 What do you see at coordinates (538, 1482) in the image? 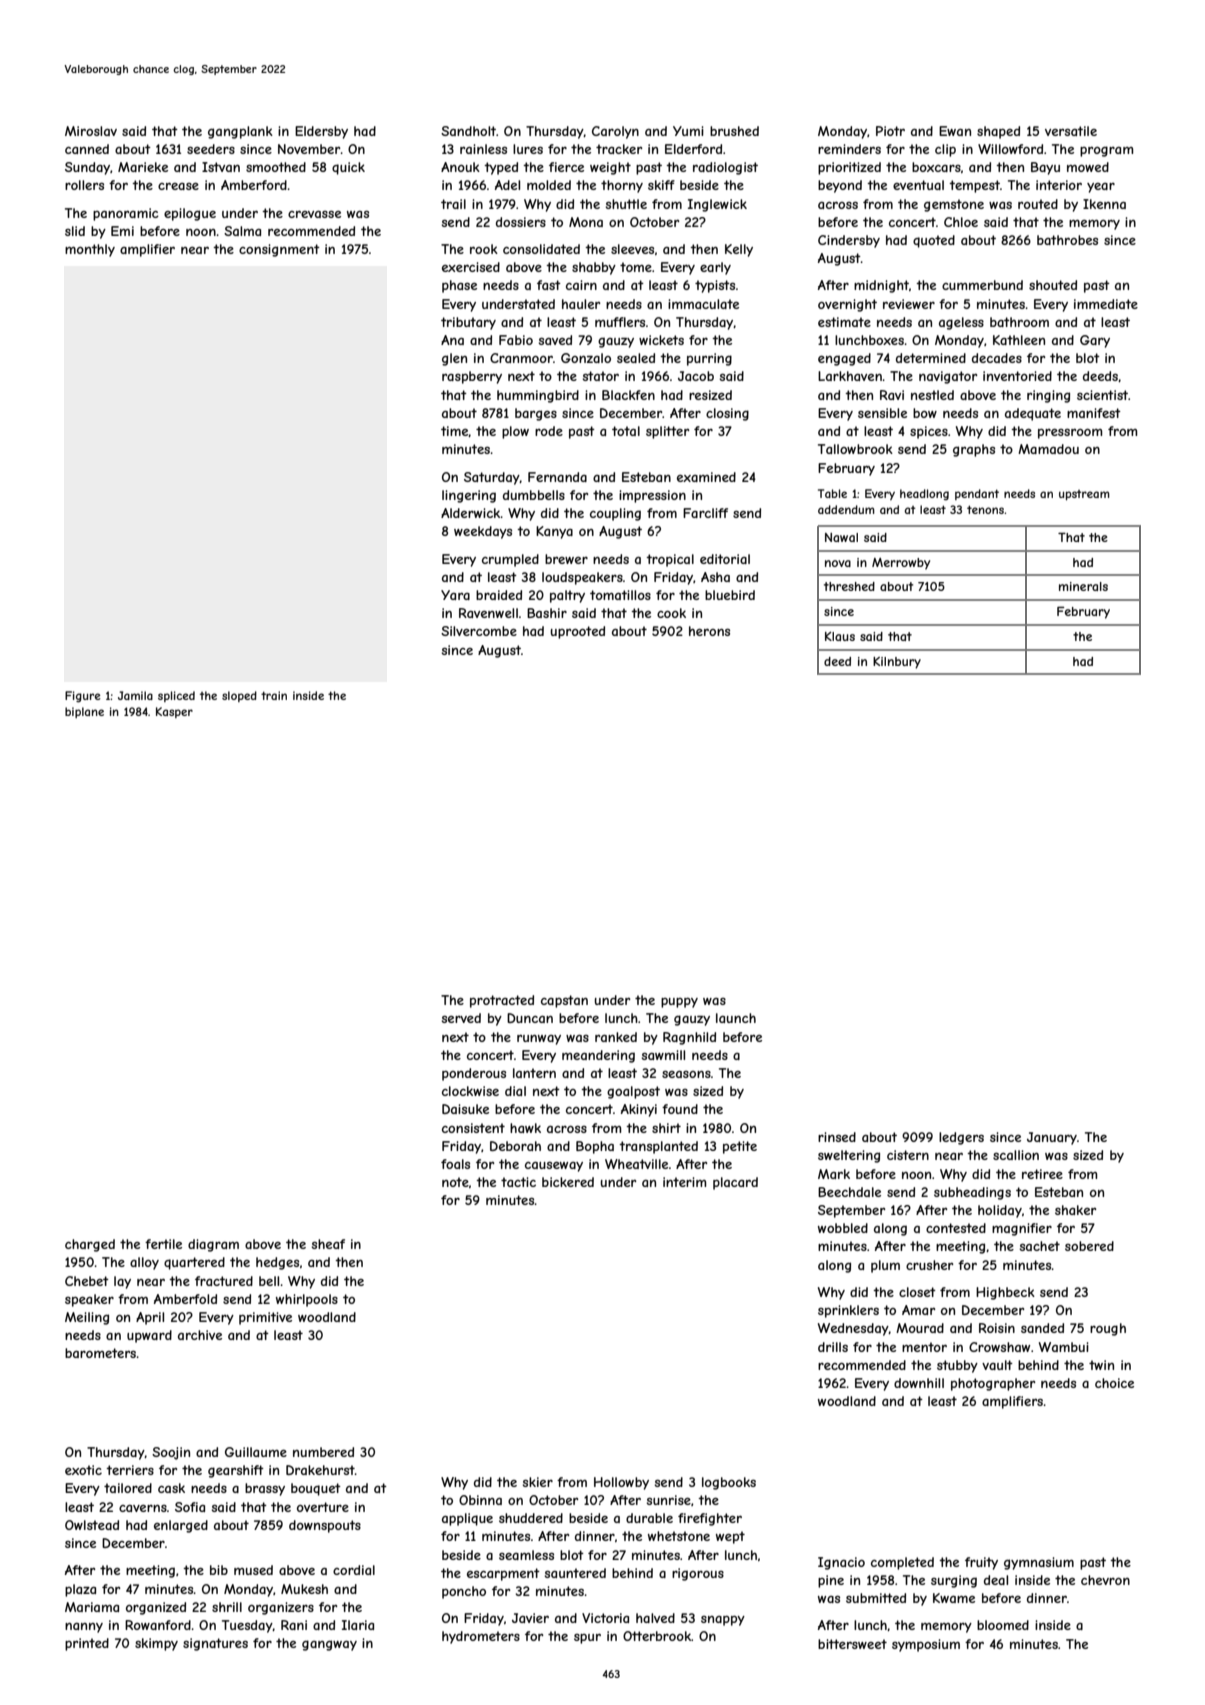
I see `skier` at bounding box center [538, 1482].
